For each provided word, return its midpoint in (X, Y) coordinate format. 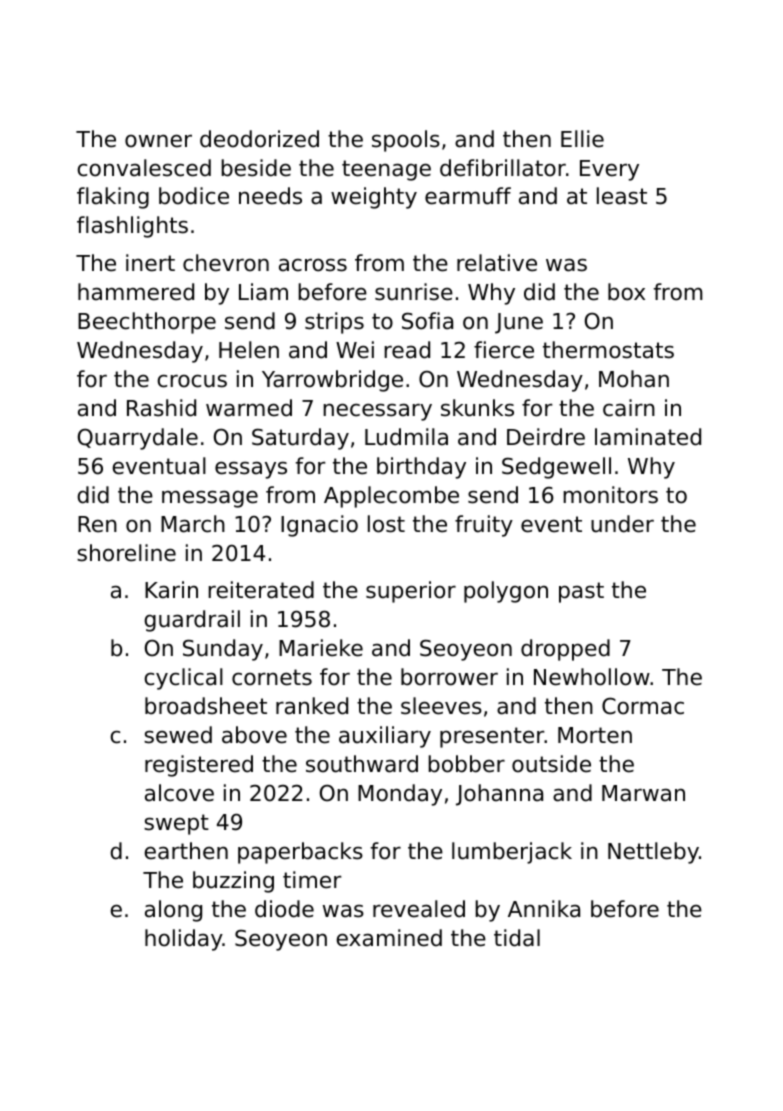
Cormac (643, 706)
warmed (249, 408)
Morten (595, 735)
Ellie (582, 139)
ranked (312, 706)
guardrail (192, 621)
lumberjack (512, 853)
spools (406, 141)
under (622, 524)
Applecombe (391, 497)
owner (158, 141)
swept (176, 824)
